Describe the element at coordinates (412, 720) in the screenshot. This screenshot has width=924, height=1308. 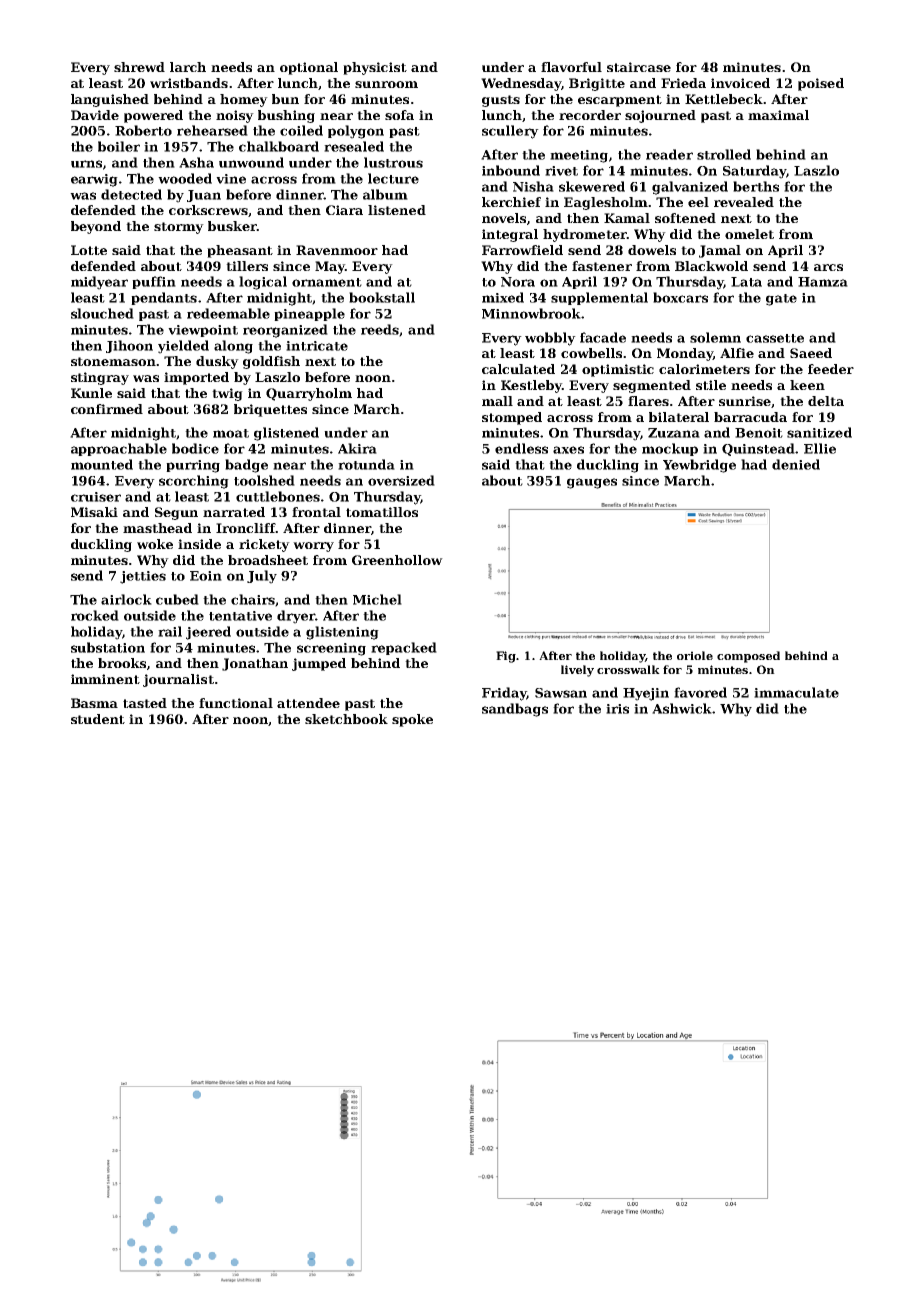
I see `spoke` at that location.
